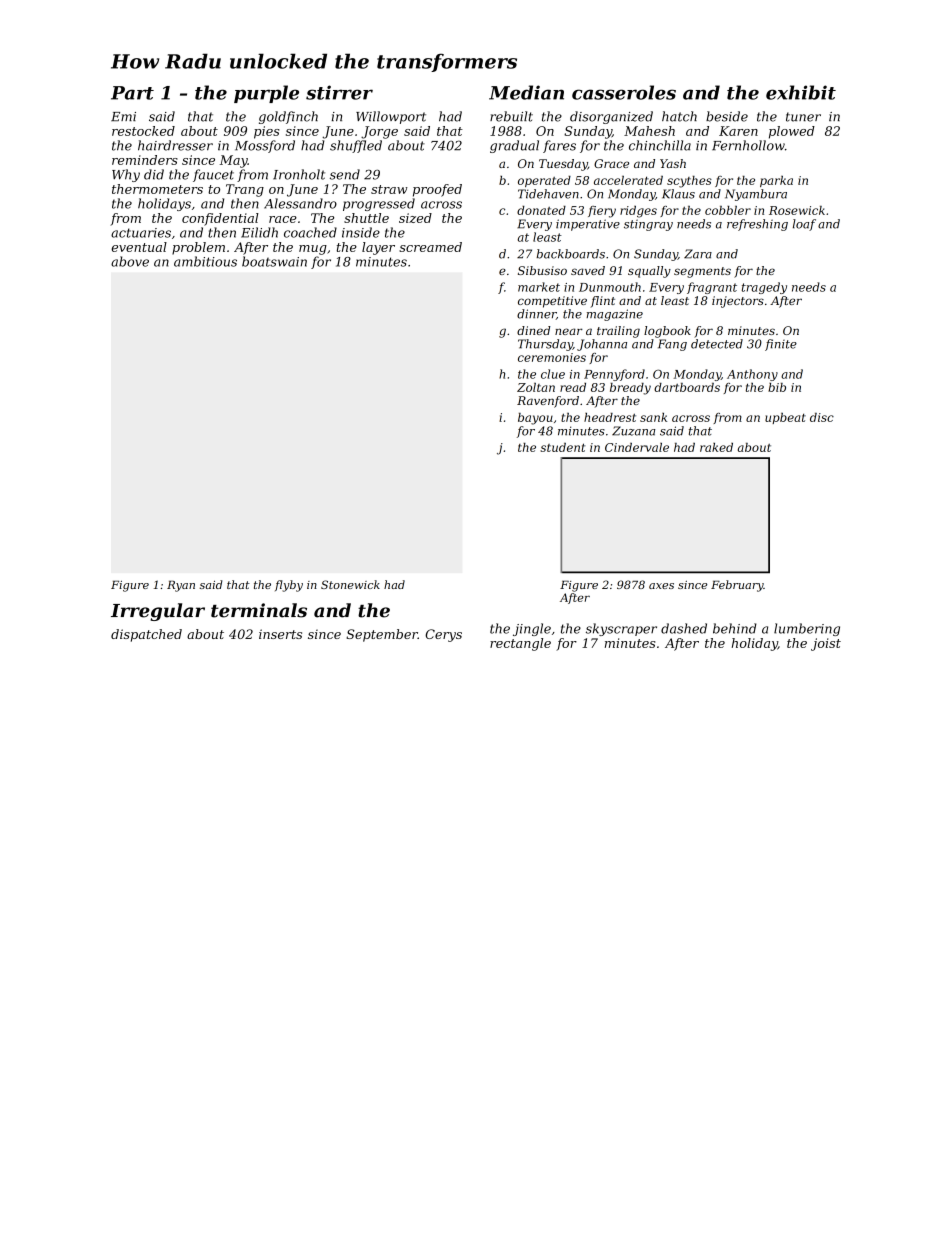  What do you see at coordinates (541, 210) in the screenshot?
I see `donated` at bounding box center [541, 210].
